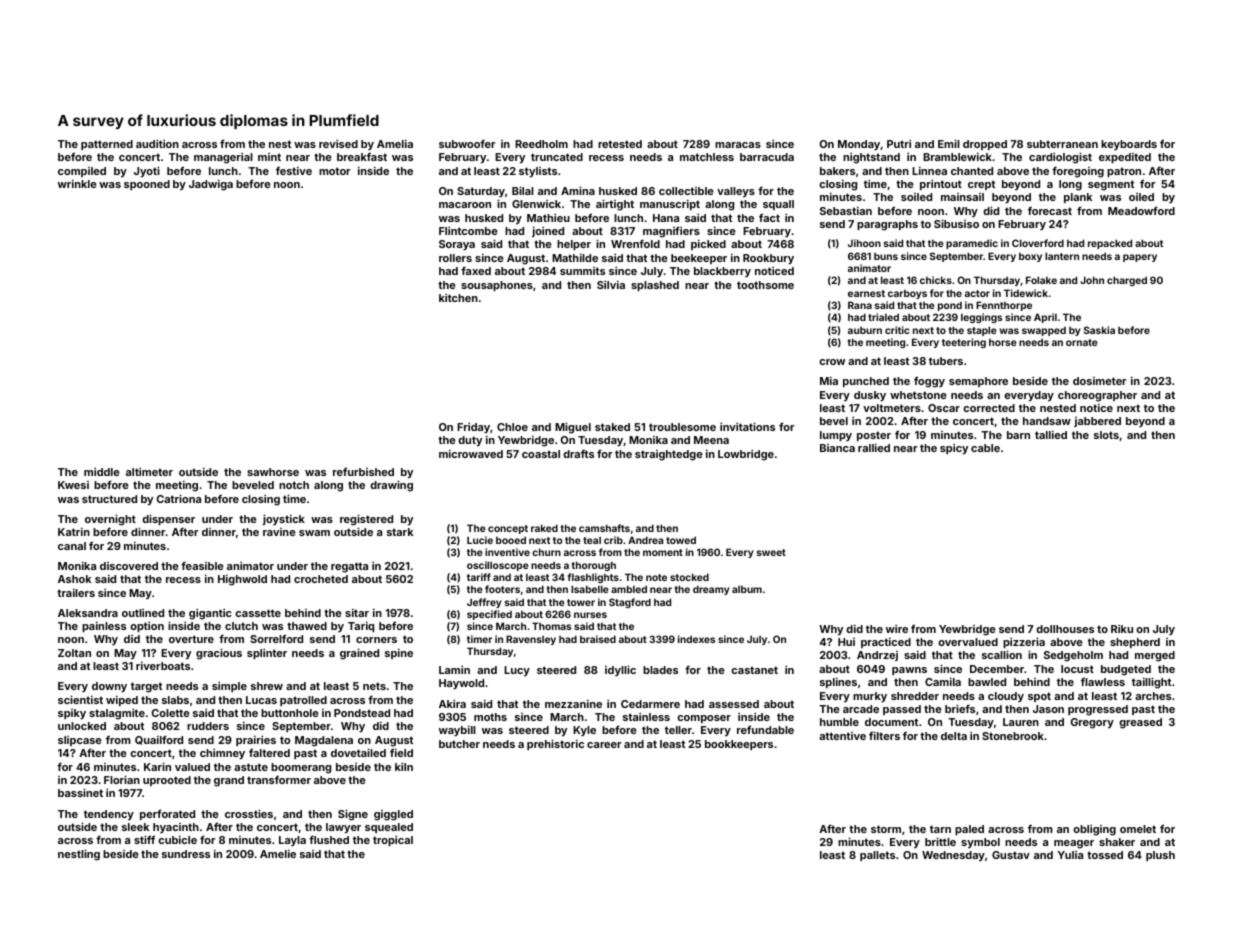  What do you see at coordinates (541, 454) in the image?
I see `coastal` at bounding box center [541, 454].
